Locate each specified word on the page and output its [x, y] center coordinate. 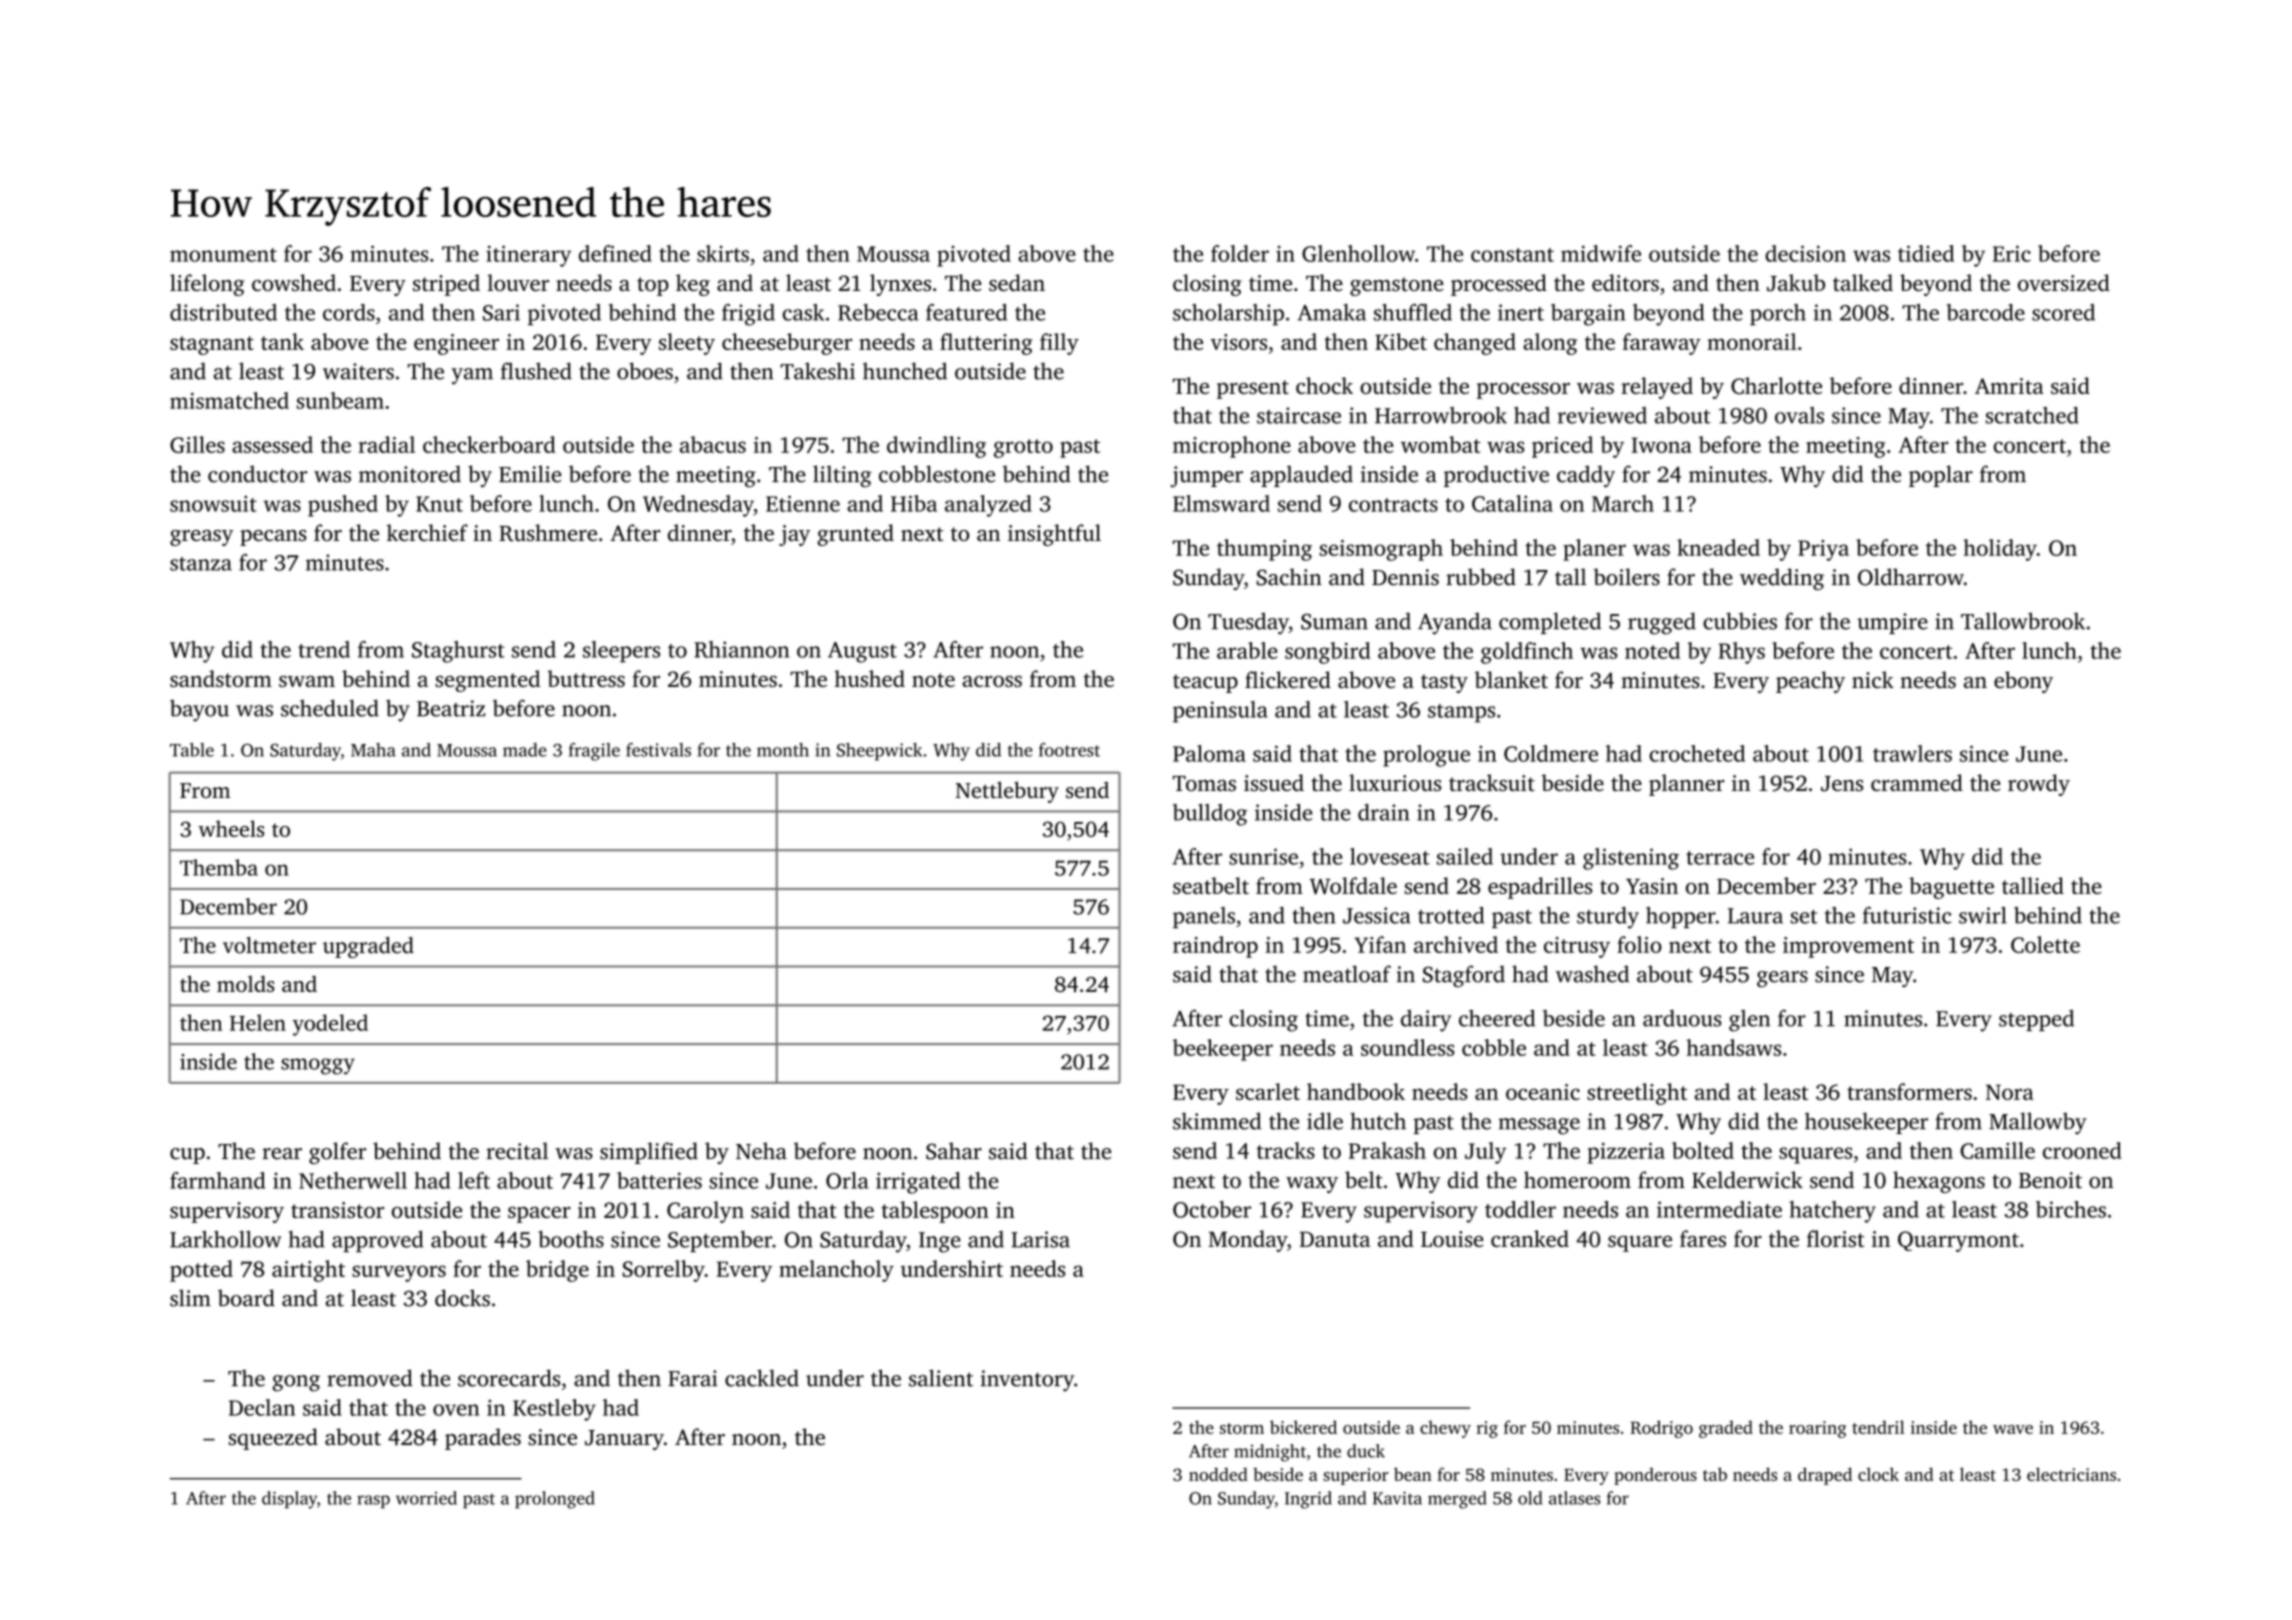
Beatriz [451, 708]
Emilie [530, 474]
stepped [2036, 1020]
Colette [2045, 944]
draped [1825, 1476]
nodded [1218, 1474]
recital [517, 1151]
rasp [373, 1502]
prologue [1426, 756]
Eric [2012, 253]
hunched [905, 371]
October [1212, 1209]
